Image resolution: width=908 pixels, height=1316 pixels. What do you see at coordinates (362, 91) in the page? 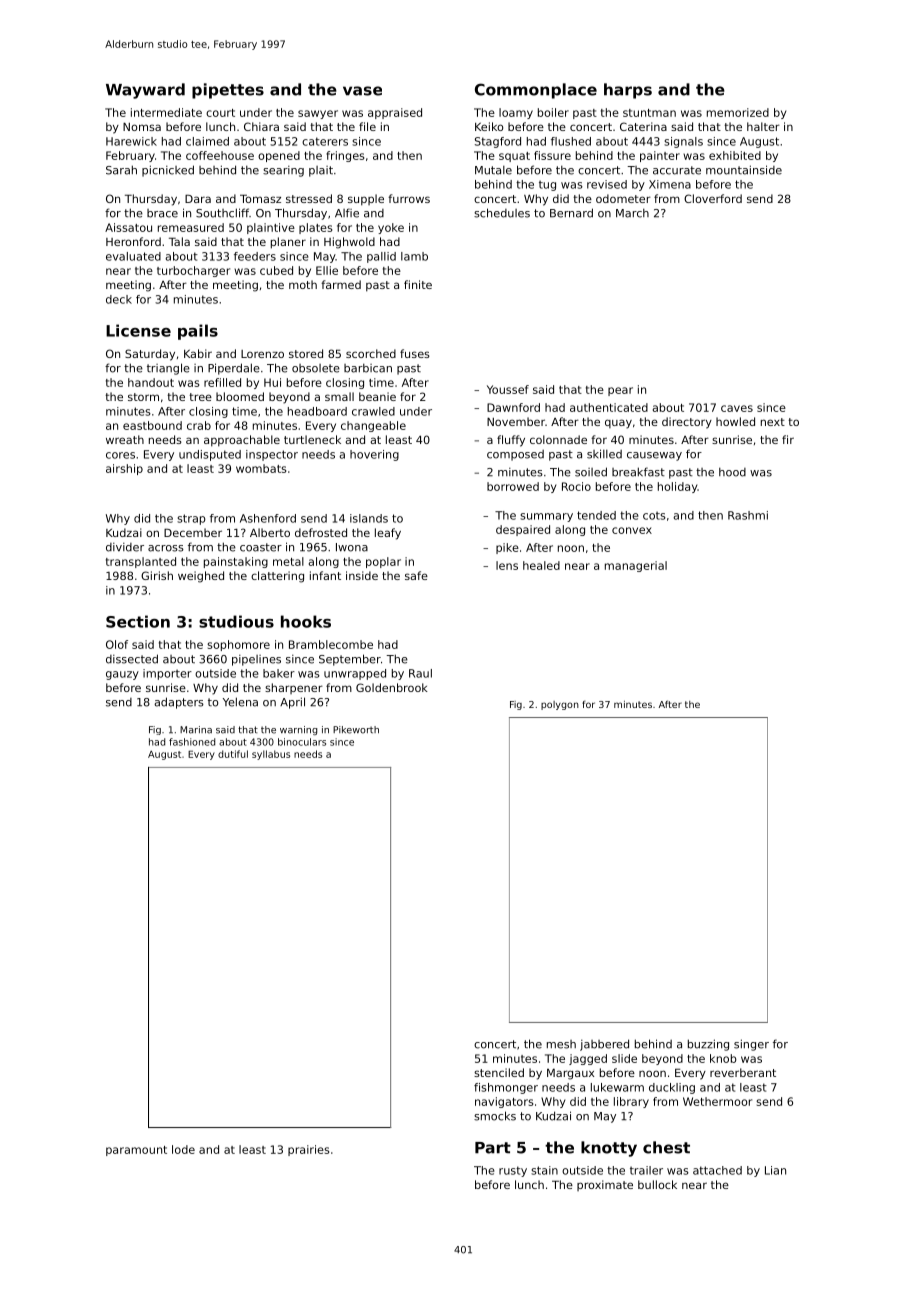
I see `vase` at bounding box center [362, 91].
